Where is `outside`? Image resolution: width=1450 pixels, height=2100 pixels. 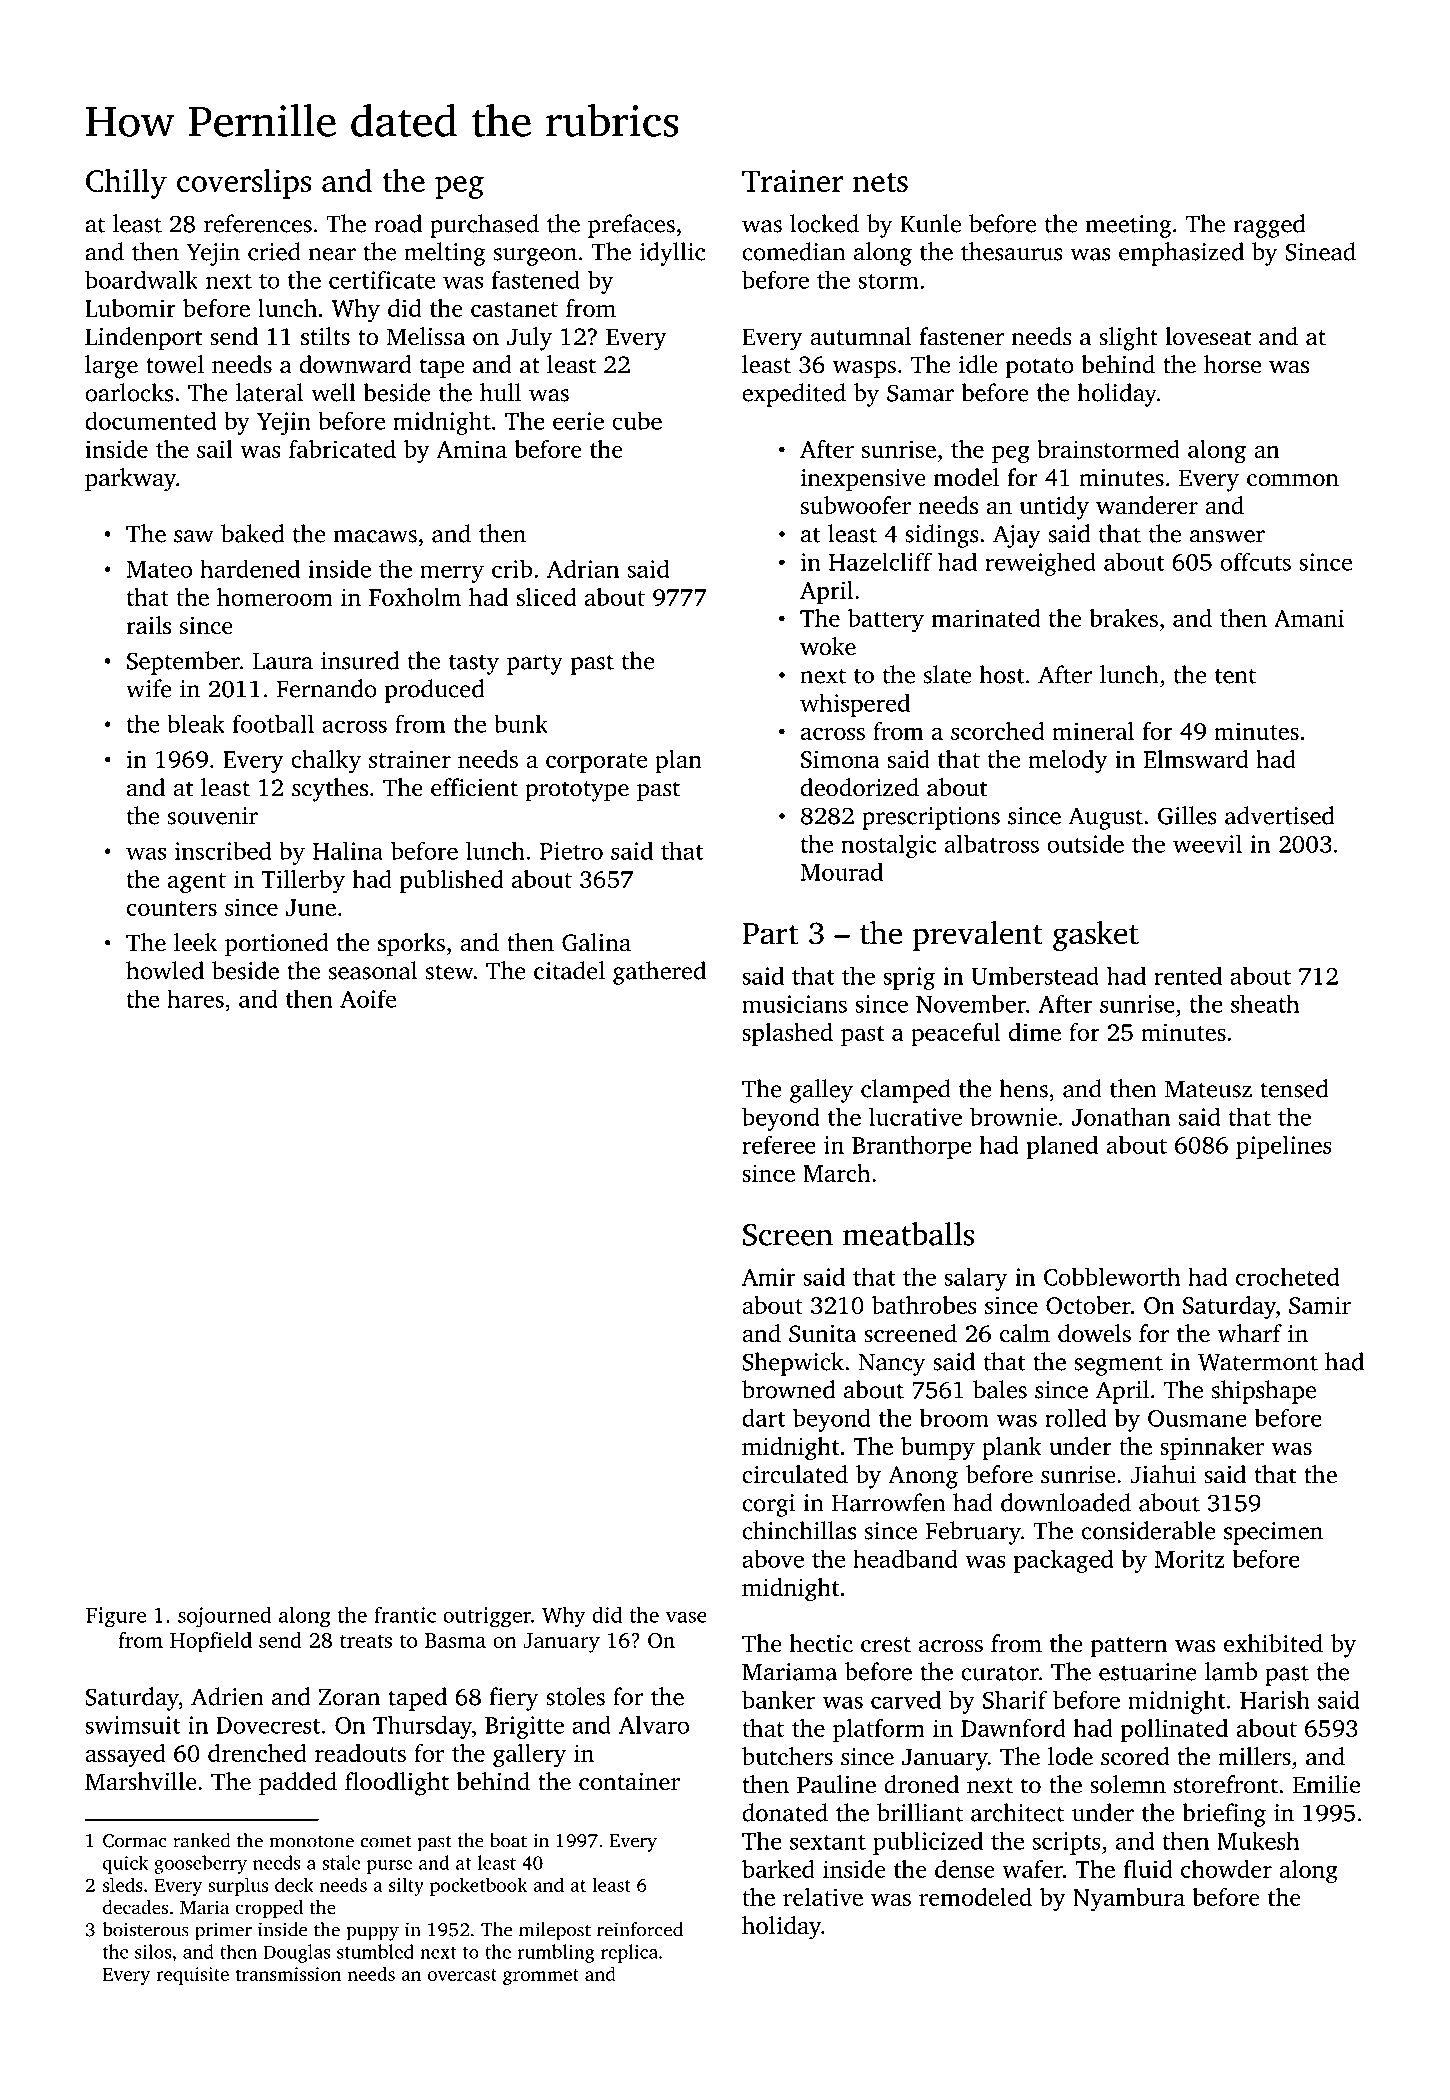 outside is located at coordinates (1085, 843).
